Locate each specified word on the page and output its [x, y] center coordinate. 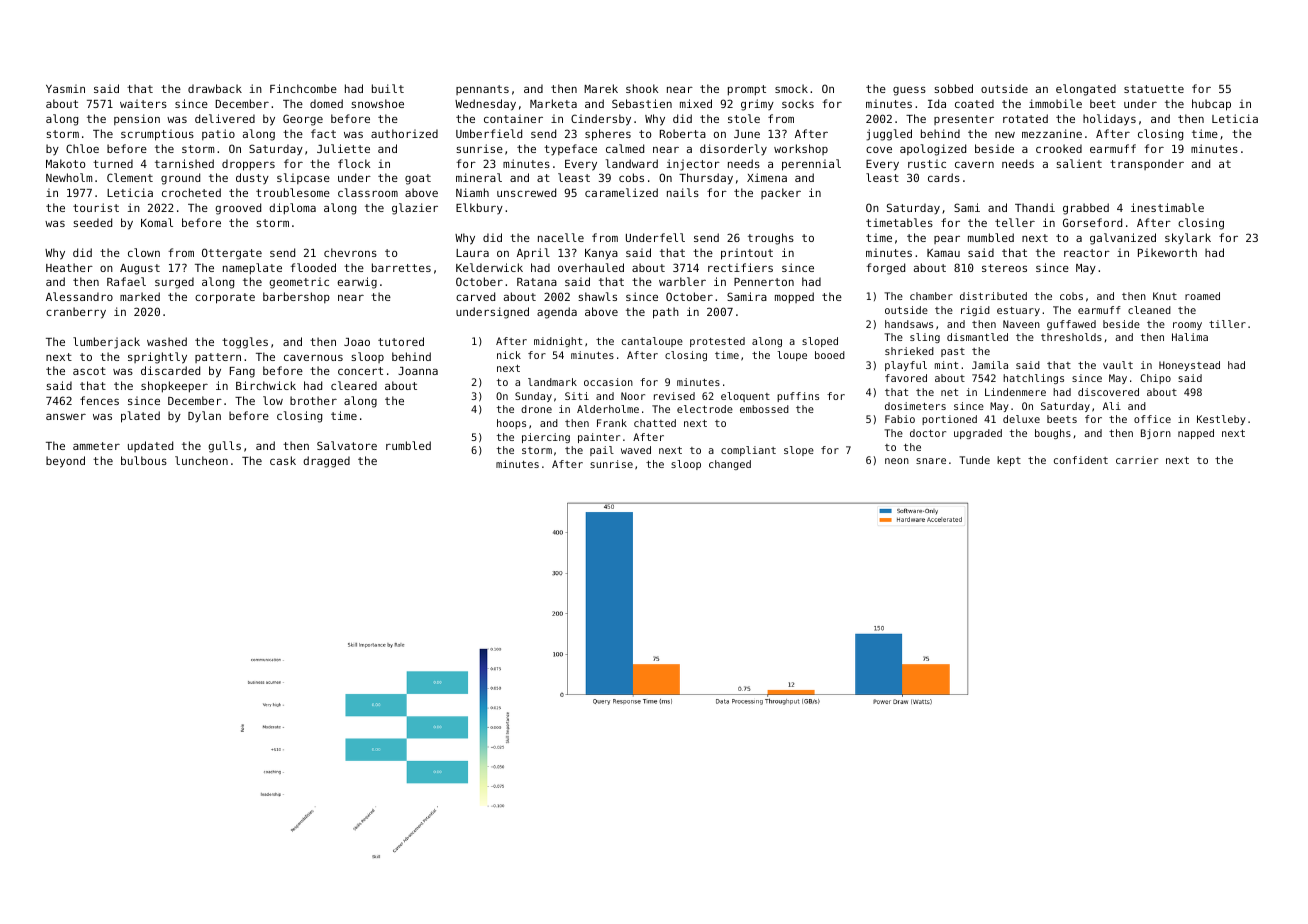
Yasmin [65, 88]
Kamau [943, 253]
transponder [1147, 164]
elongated [1086, 90]
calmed [625, 148]
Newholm [69, 177]
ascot [89, 371]
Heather [69, 267]
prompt [747, 90]
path [666, 313]
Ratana [537, 282]
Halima [1190, 337]
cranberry [76, 313]
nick [509, 355]
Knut [1165, 296]
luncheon [201, 460]
